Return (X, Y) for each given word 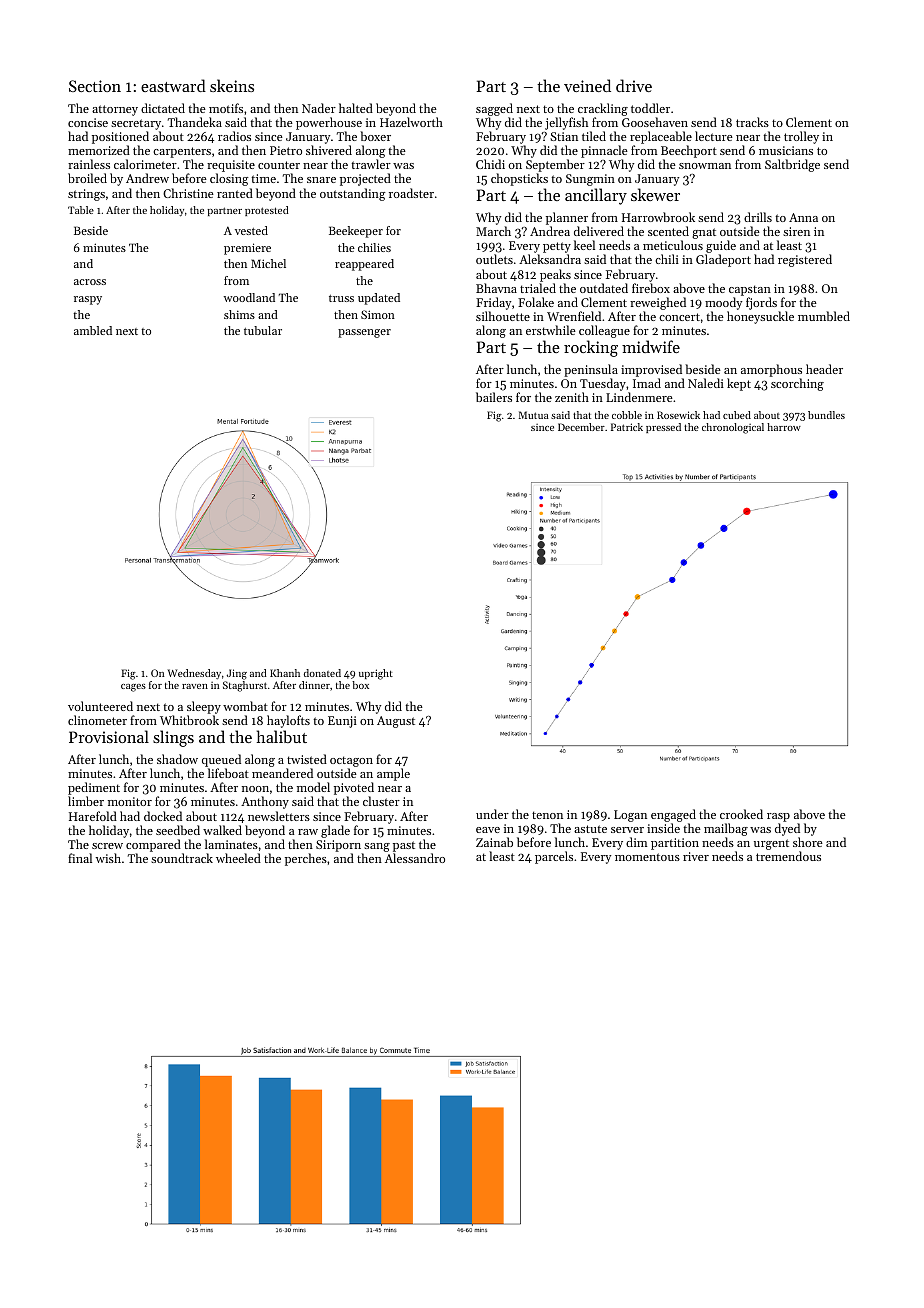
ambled (93, 330)
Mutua (534, 415)
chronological (733, 428)
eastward (173, 85)
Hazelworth (411, 122)
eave (488, 830)
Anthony (265, 802)
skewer (655, 194)
